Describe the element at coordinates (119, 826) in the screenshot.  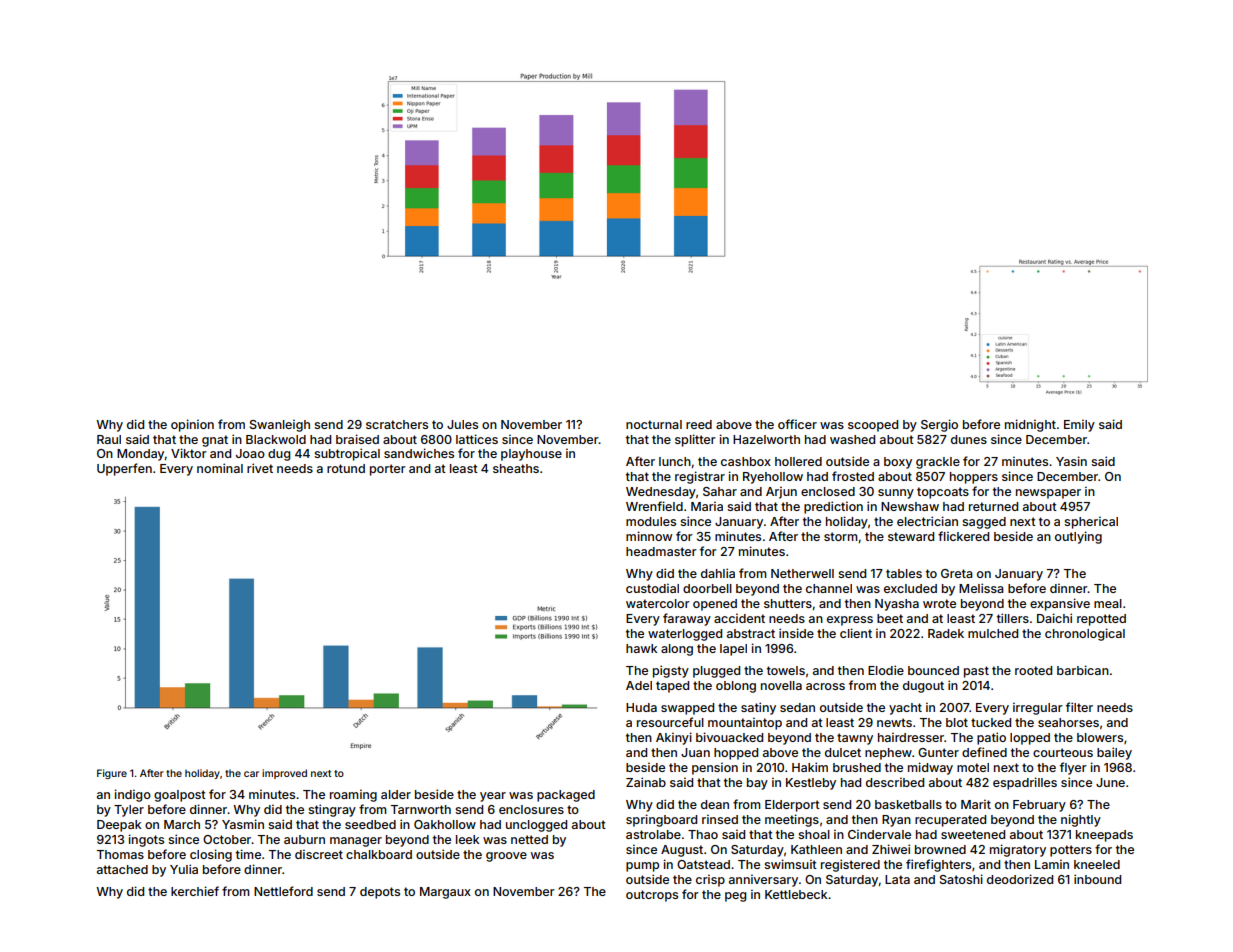
I see `Deepak` at that location.
